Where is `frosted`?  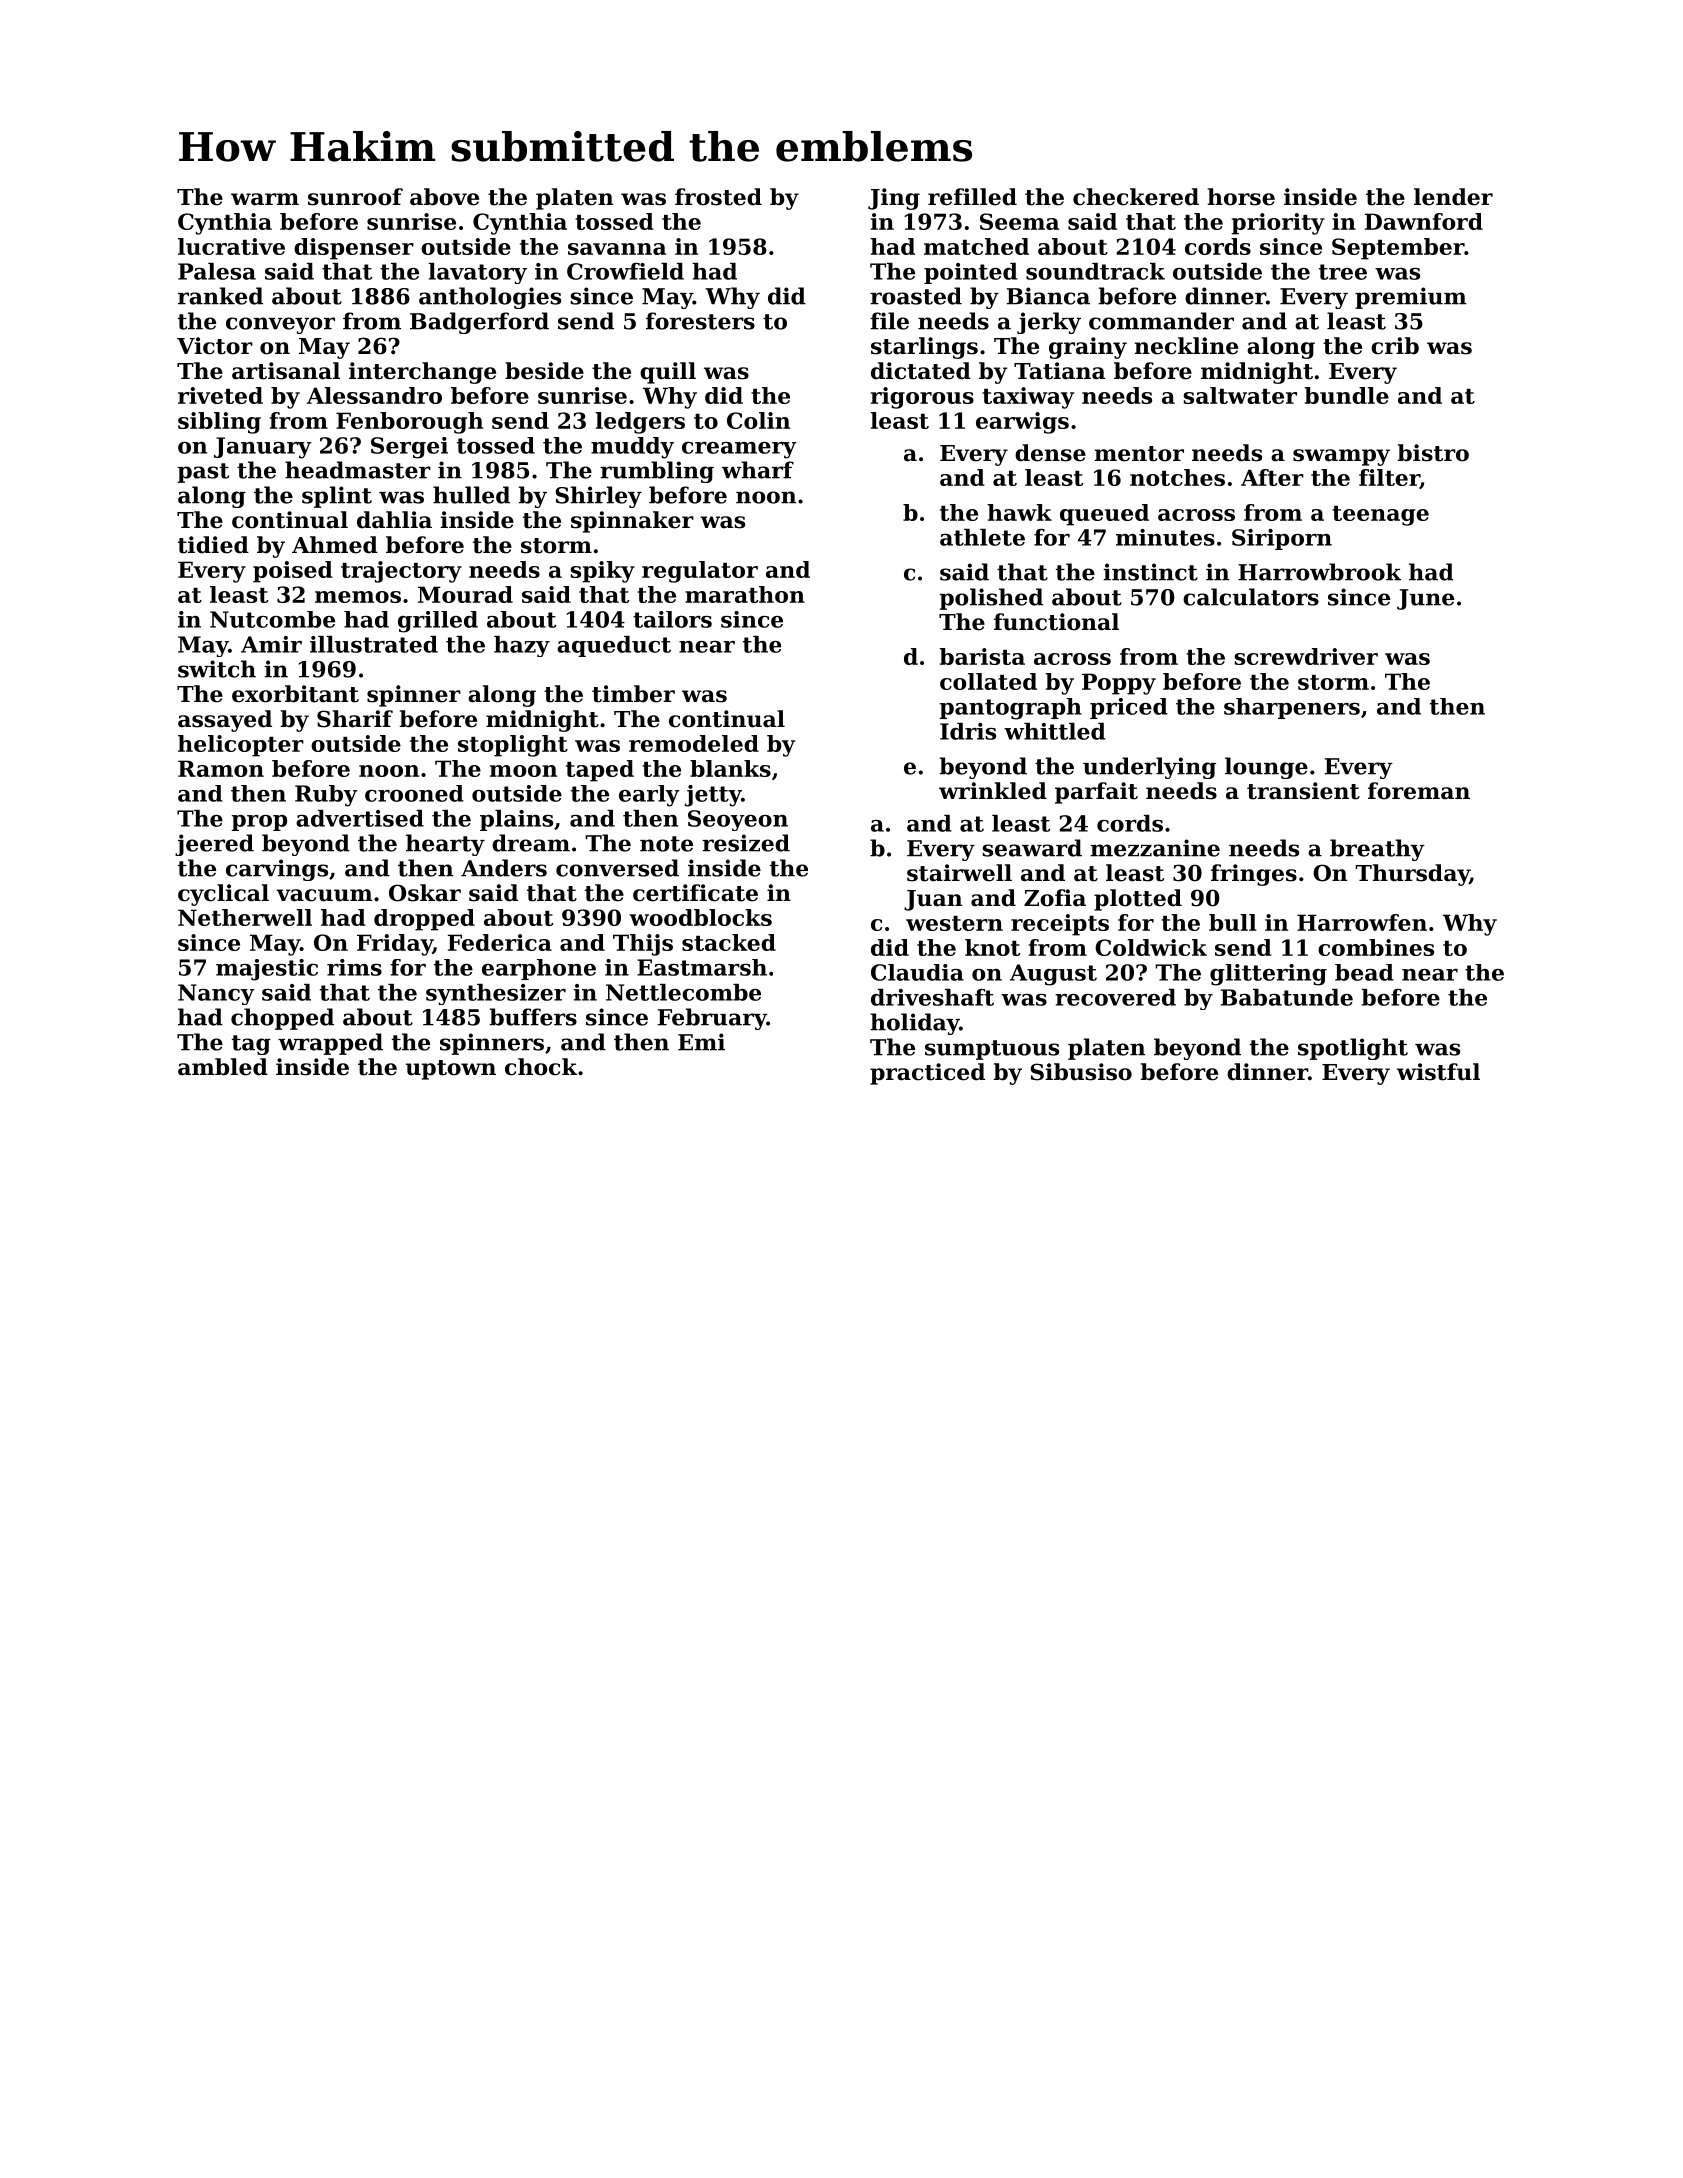 frosted is located at coordinates (718, 197).
